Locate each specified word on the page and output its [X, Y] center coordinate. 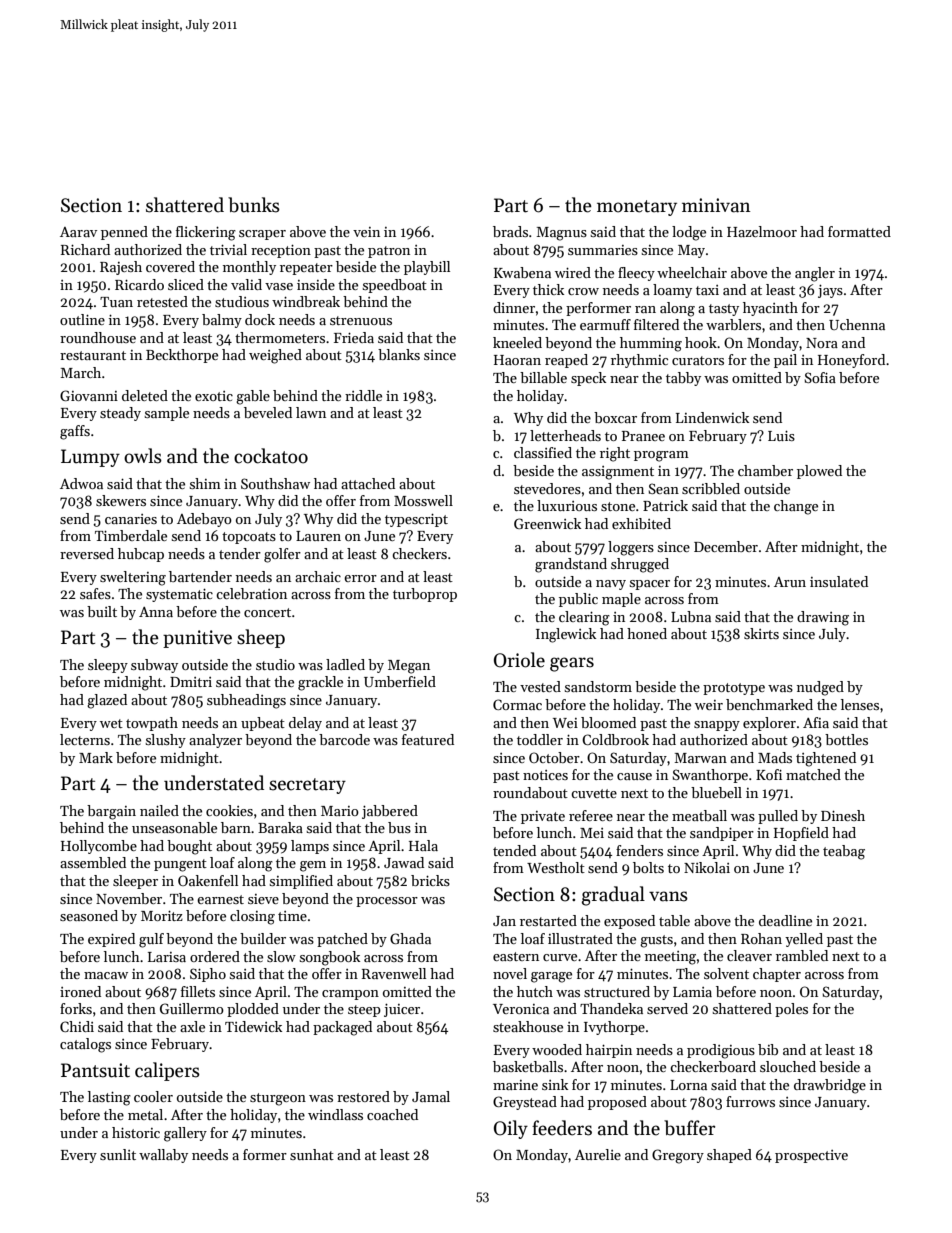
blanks [399, 354]
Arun [790, 582]
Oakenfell [208, 880]
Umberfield [400, 681]
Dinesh [843, 815]
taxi [707, 290]
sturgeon [278, 1099]
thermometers [280, 337]
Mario [340, 811]
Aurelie [598, 1154]
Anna [156, 612]
